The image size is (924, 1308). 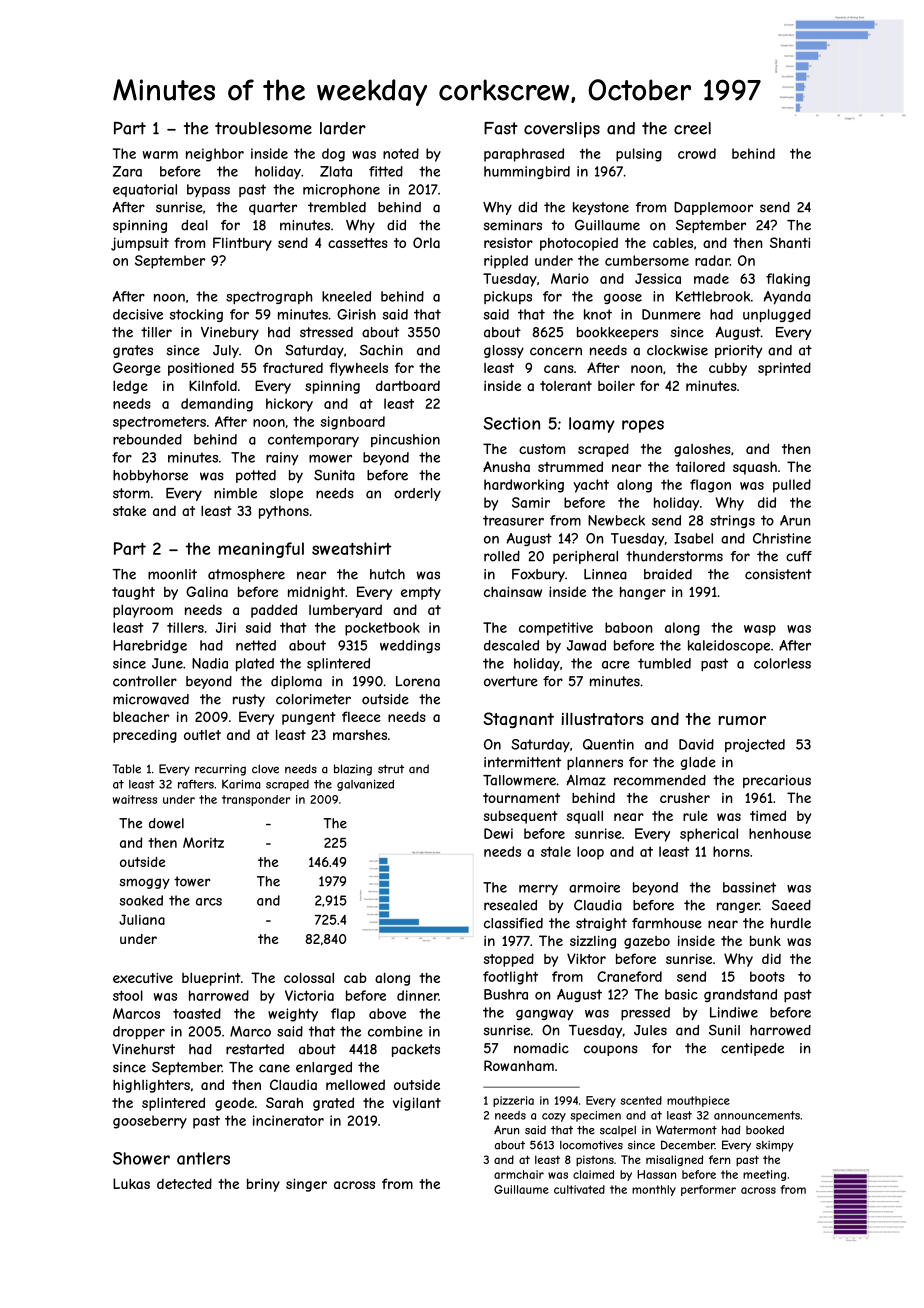 What do you see at coordinates (566, 386) in the page?
I see `tolerant` at bounding box center [566, 386].
